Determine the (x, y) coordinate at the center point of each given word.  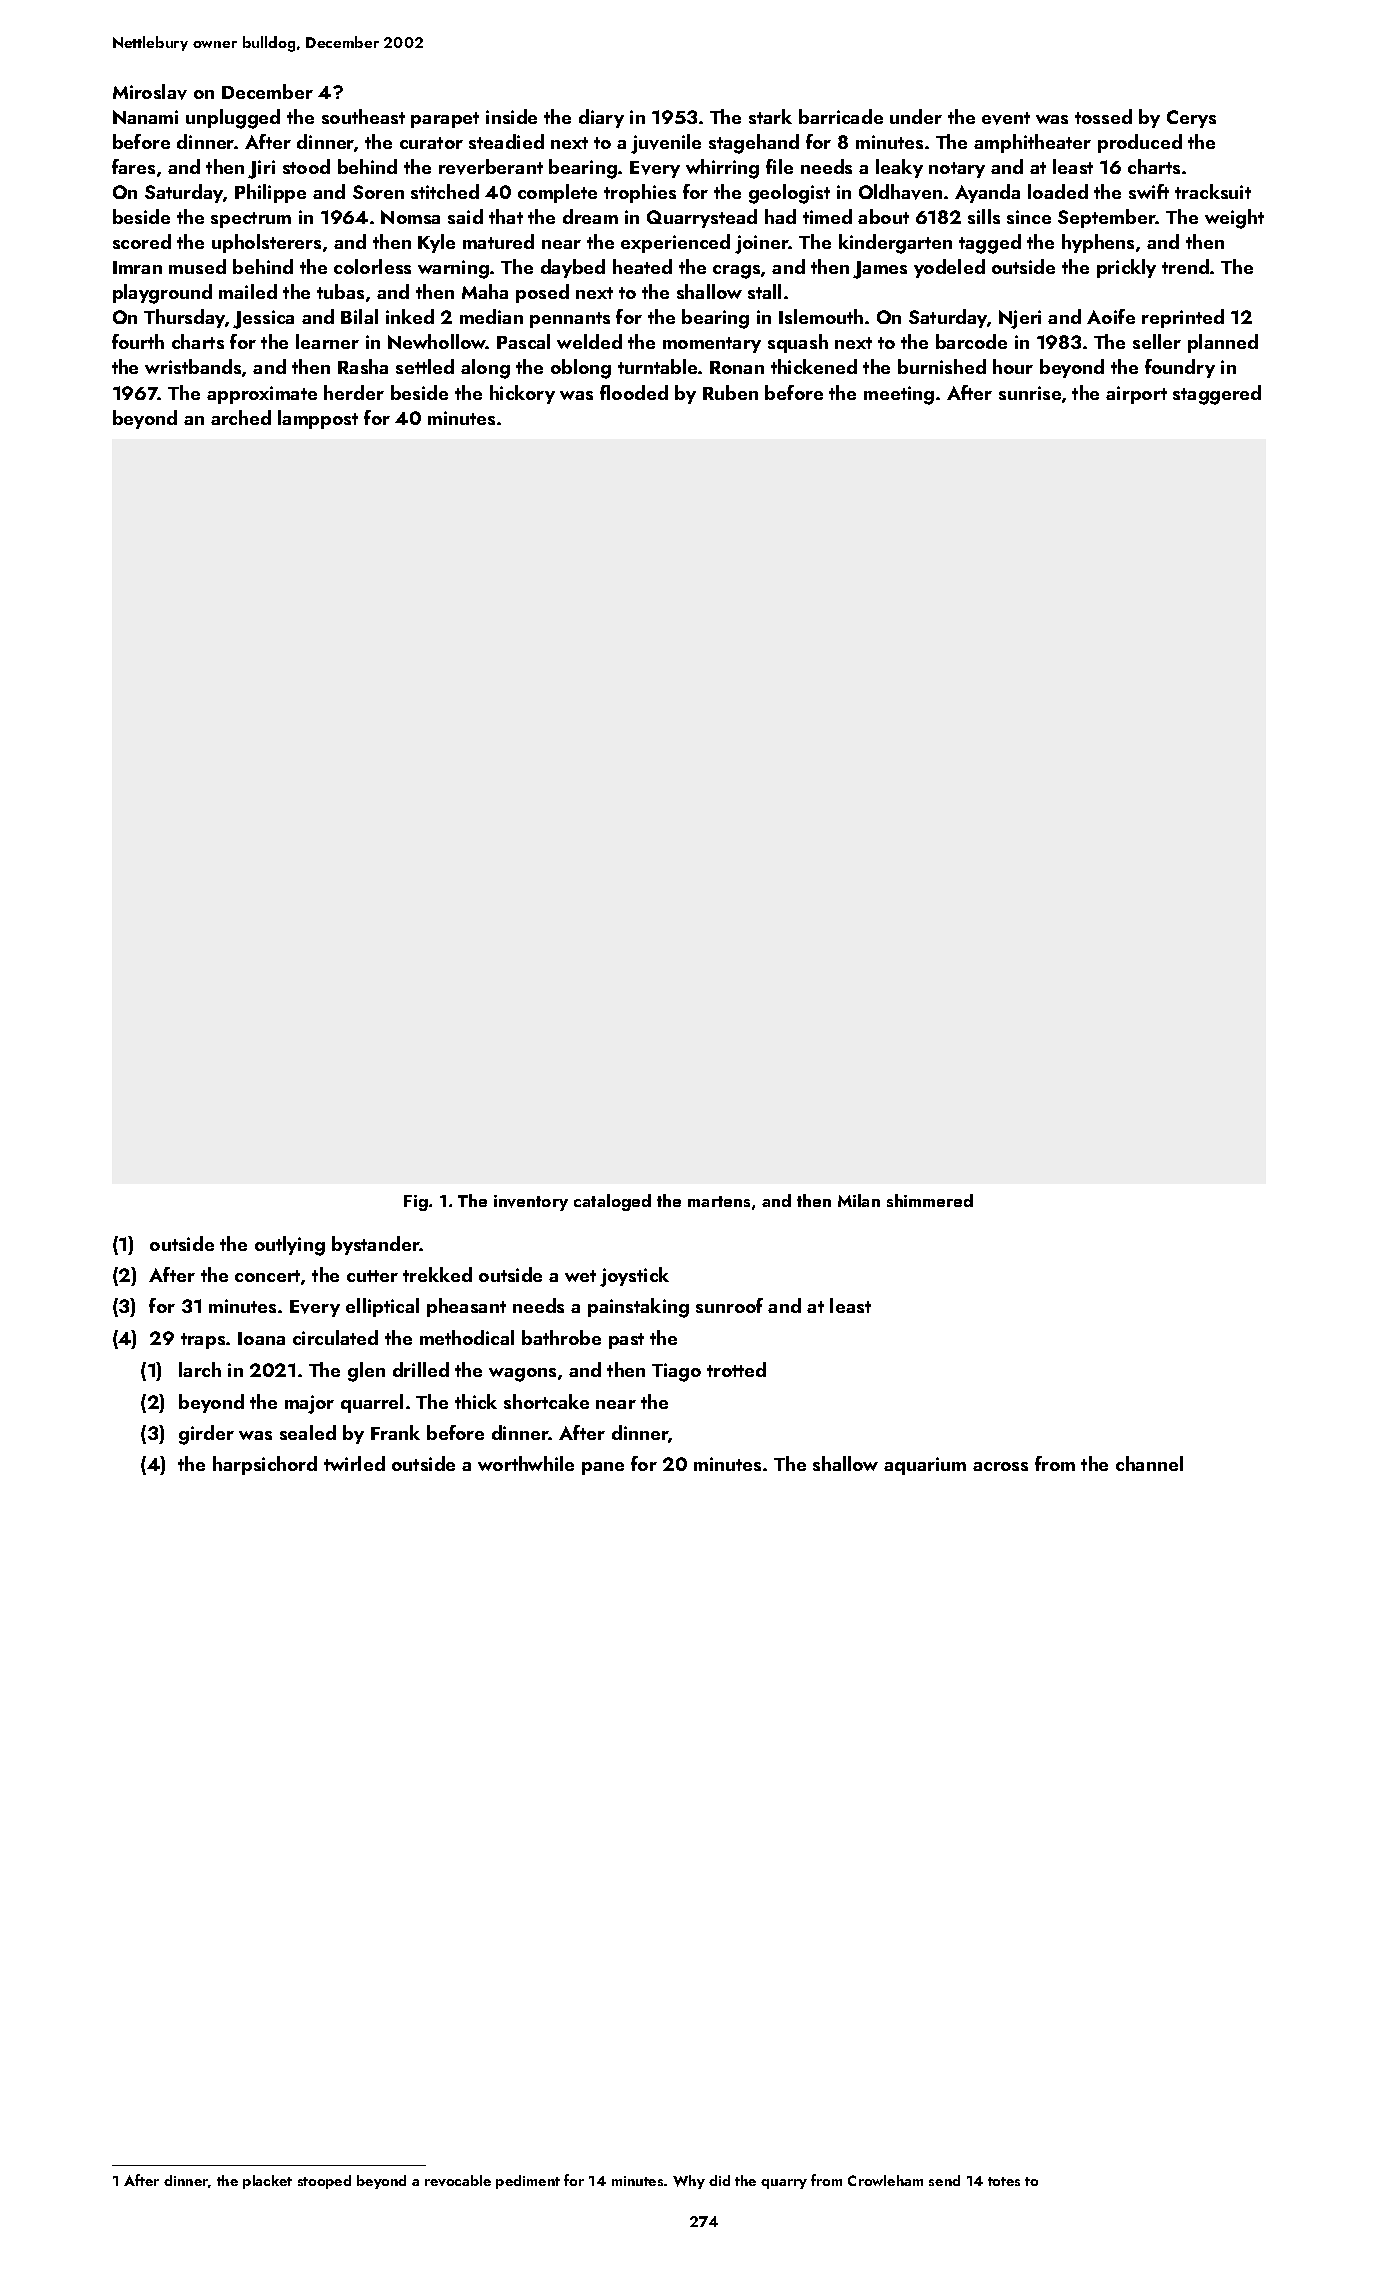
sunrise (1030, 393)
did (719, 2180)
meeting (899, 395)
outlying (290, 1246)
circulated (335, 1337)
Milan (859, 1200)
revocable (458, 2180)
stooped (324, 2182)
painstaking (638, 1308)
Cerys (1191, 119)
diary (601, 118)
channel (1149, 1463)
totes (1004, 2181)
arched (241, 417)
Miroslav (150, 92)
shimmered (930, 1200)
